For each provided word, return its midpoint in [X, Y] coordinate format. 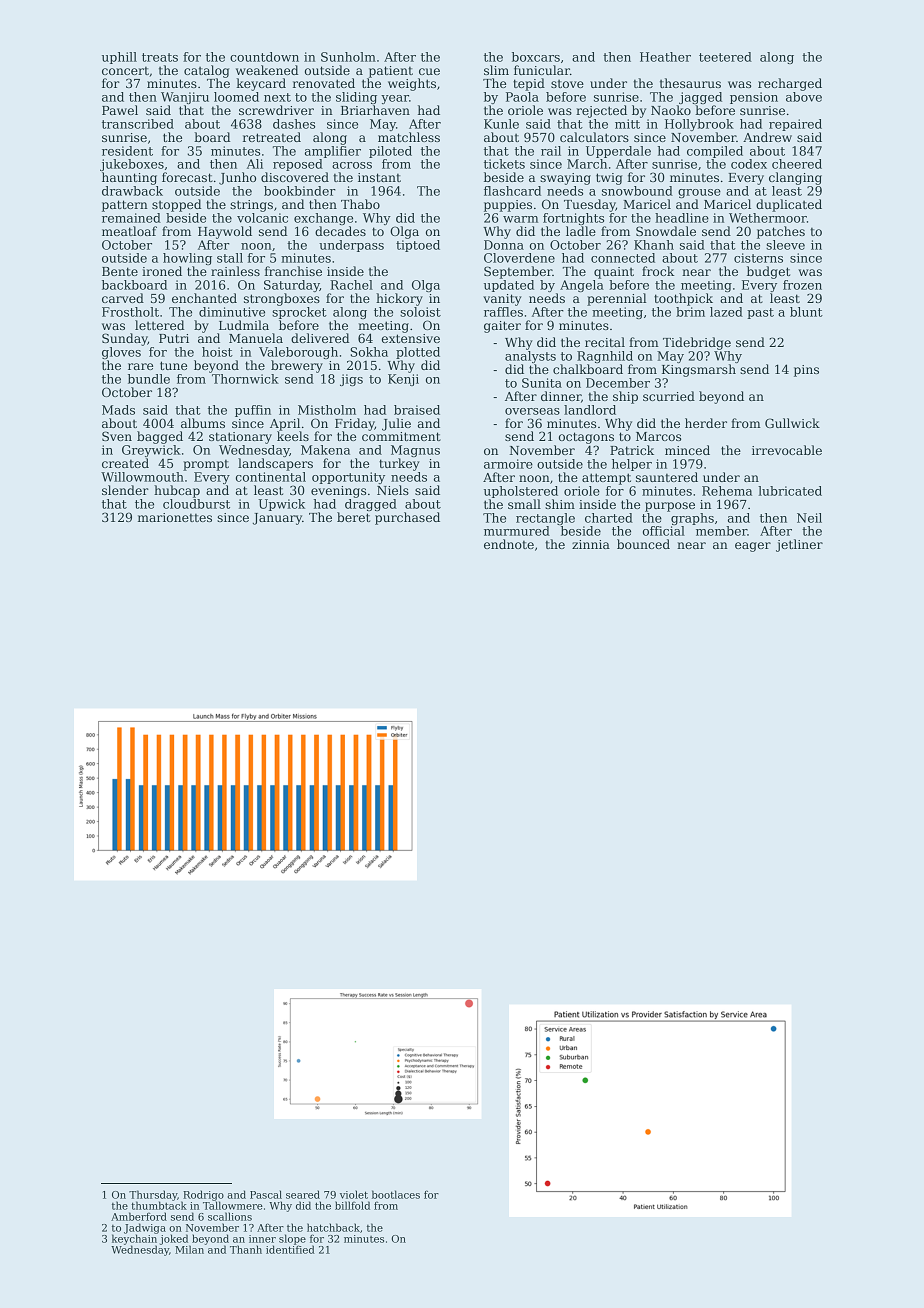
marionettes [175, 517]
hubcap [177, 491]
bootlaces [396, 1194]
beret [353, 517]
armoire [508, 464]
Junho [237, 178]
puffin [253, 411]
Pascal [266, 1194]
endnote [509, 544]
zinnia [591, 544]
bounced [643, 544]
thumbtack [159, 1205]
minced [687, 450]
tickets [504, 164]
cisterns [758, 258]
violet [354, 1194]
